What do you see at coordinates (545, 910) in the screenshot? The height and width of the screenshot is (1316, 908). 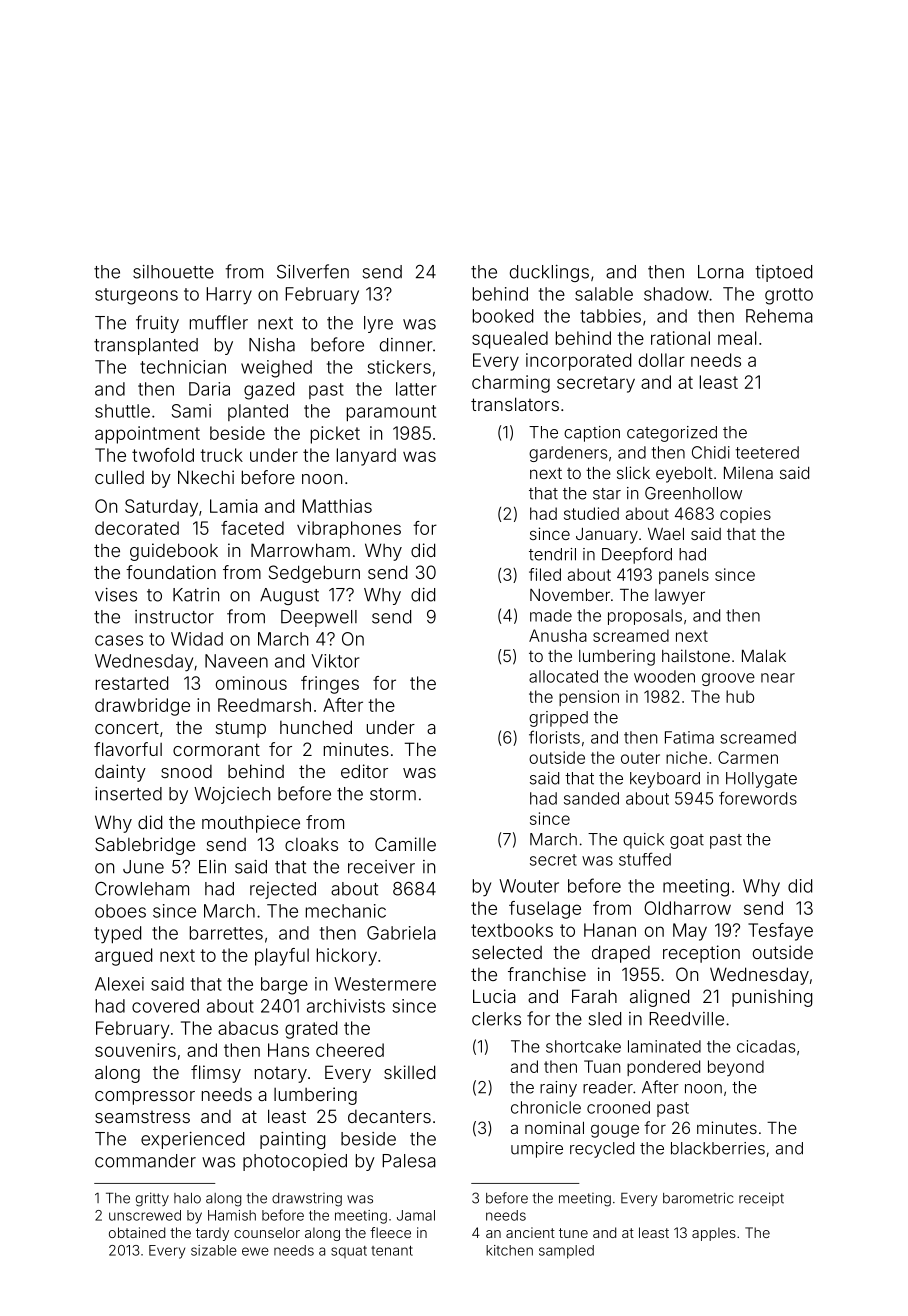 I see `fuselage` at bounding box center [545, 910].
